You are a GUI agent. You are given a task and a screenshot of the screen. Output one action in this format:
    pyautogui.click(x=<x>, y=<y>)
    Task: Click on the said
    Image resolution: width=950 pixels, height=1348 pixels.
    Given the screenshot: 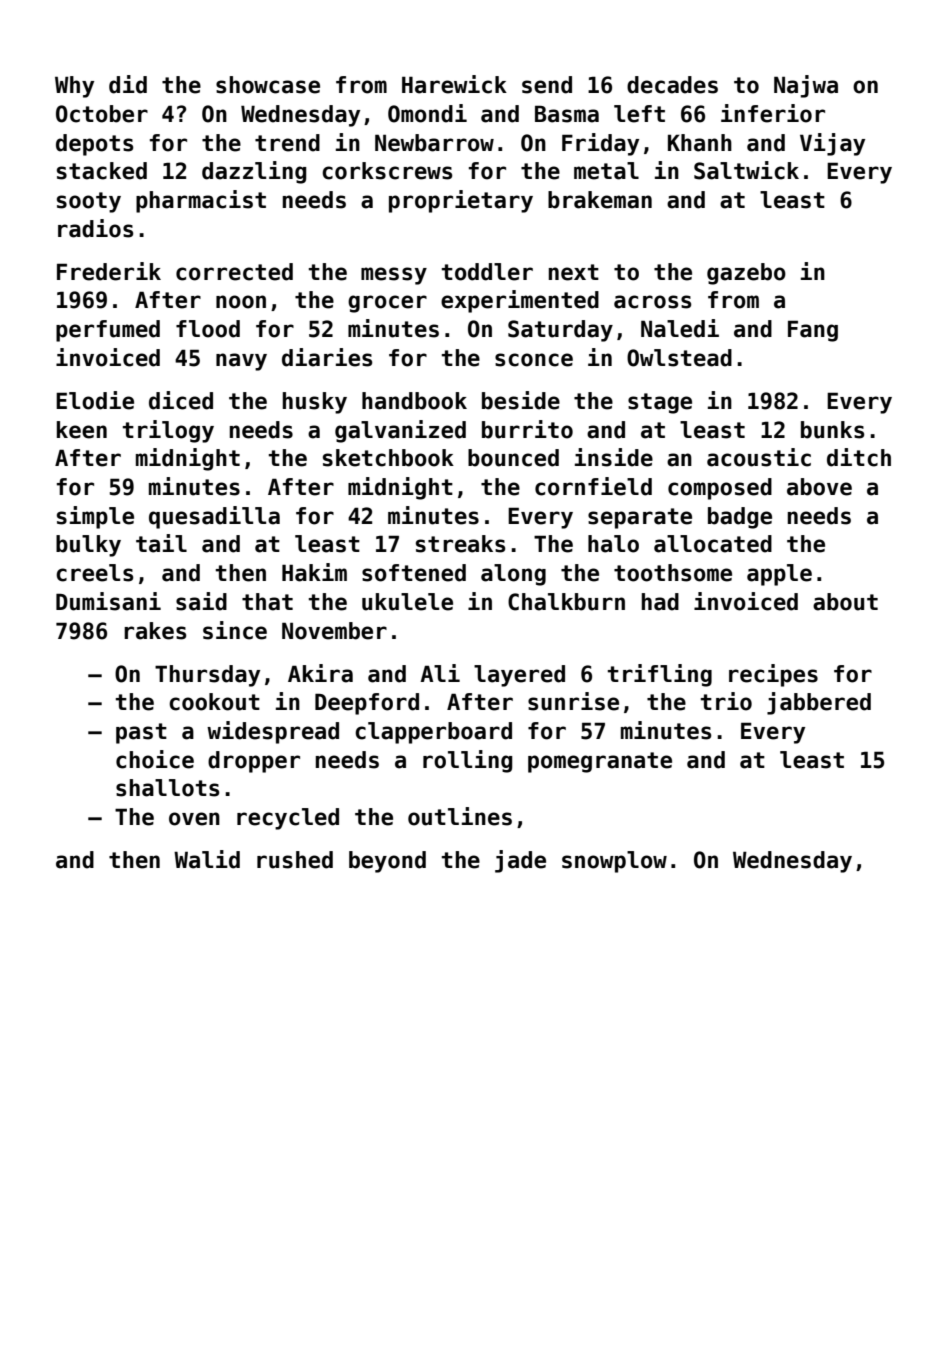 What is the action you would take?
    pyautogui.click(x=201, y=601)
